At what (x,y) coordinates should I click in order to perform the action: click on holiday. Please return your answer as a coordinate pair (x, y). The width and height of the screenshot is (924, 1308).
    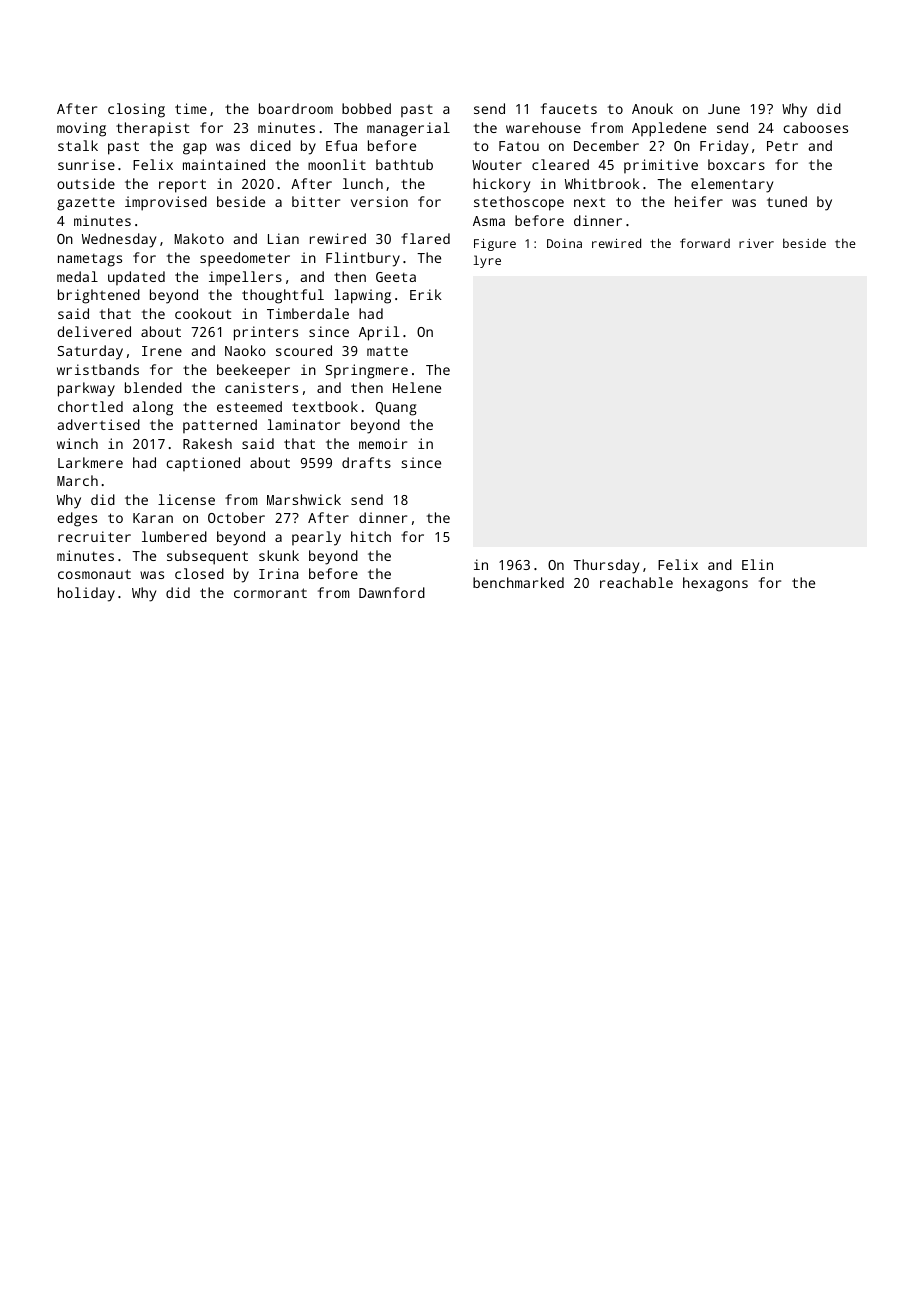
    Looking at the image, I should click on (86, 594).
